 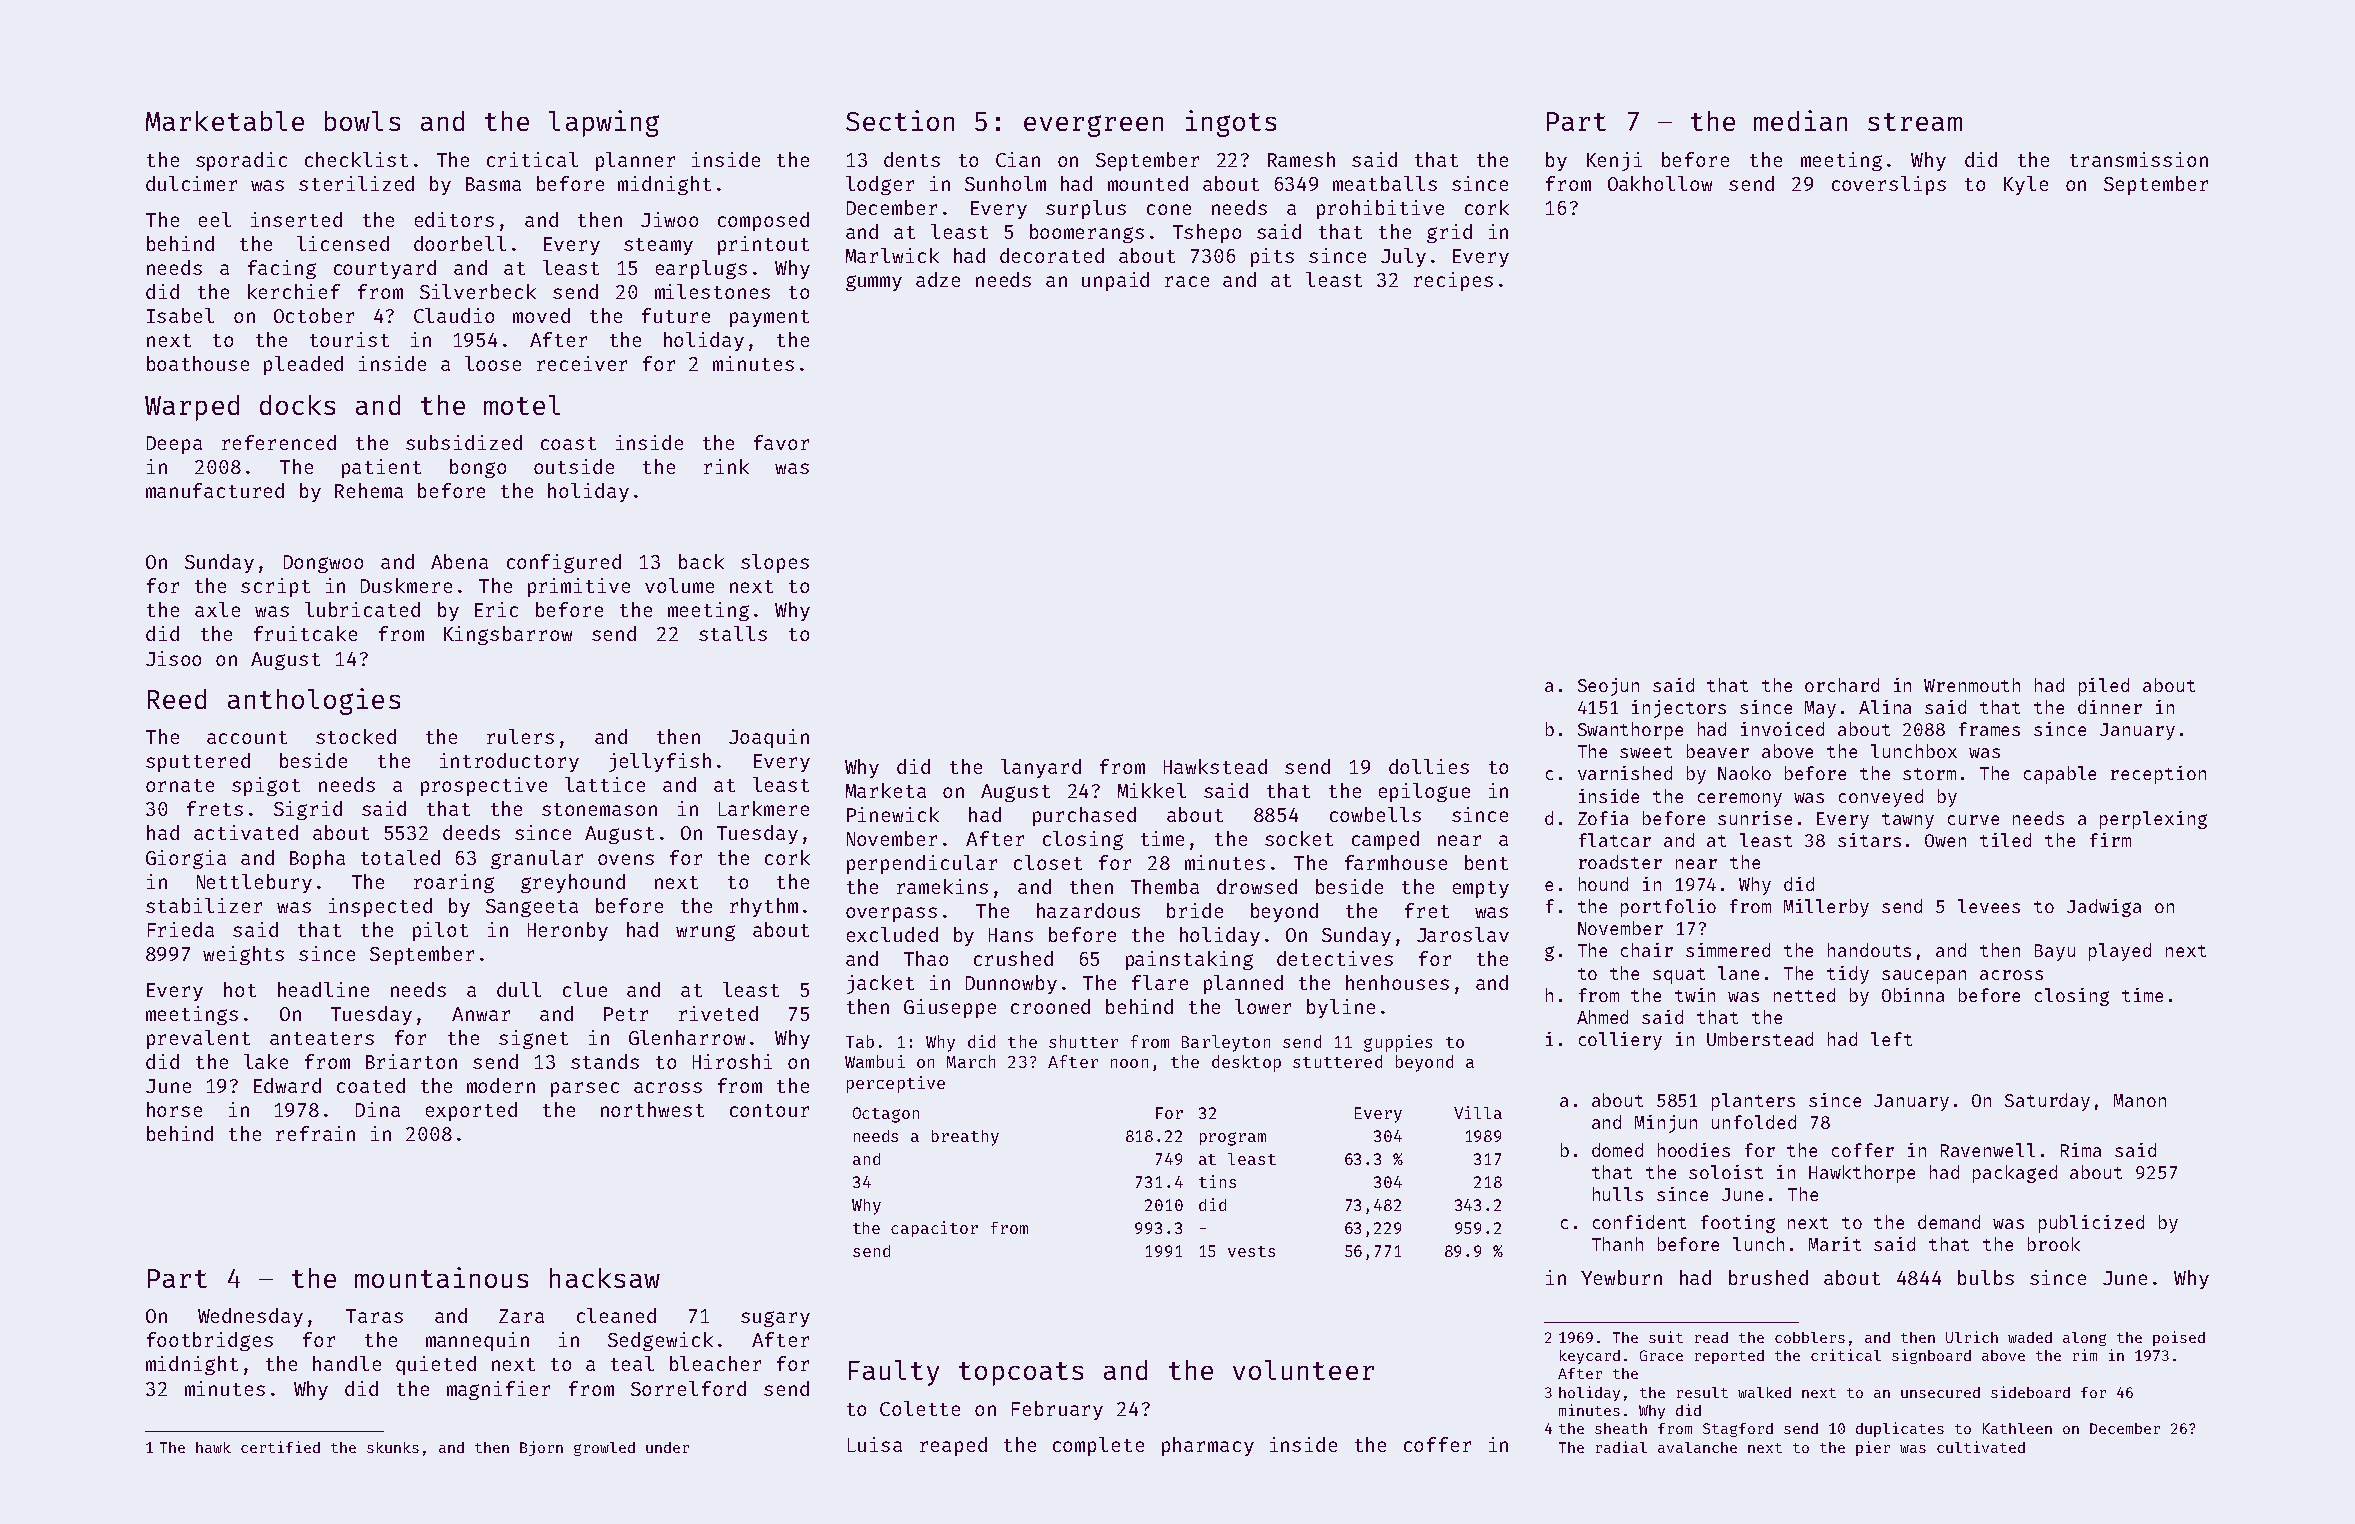 What do you see at coordinates (522, 405) in the screenshot?
I see `motel` at bounding box center [522, 405].
